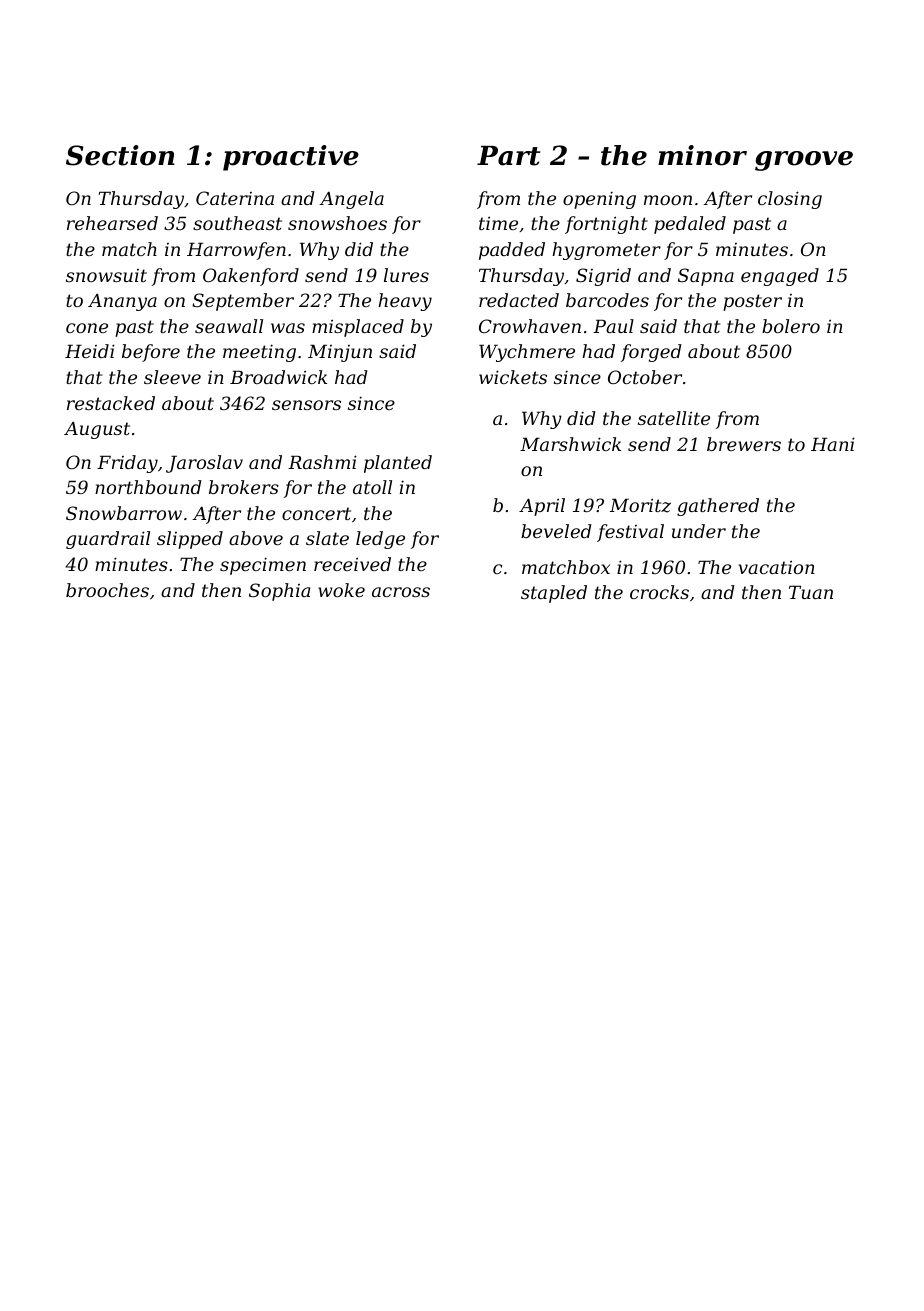  What do you see at coordinates (244, 487) in the image?
I see `brokers` at bounding box center [244, 487].
